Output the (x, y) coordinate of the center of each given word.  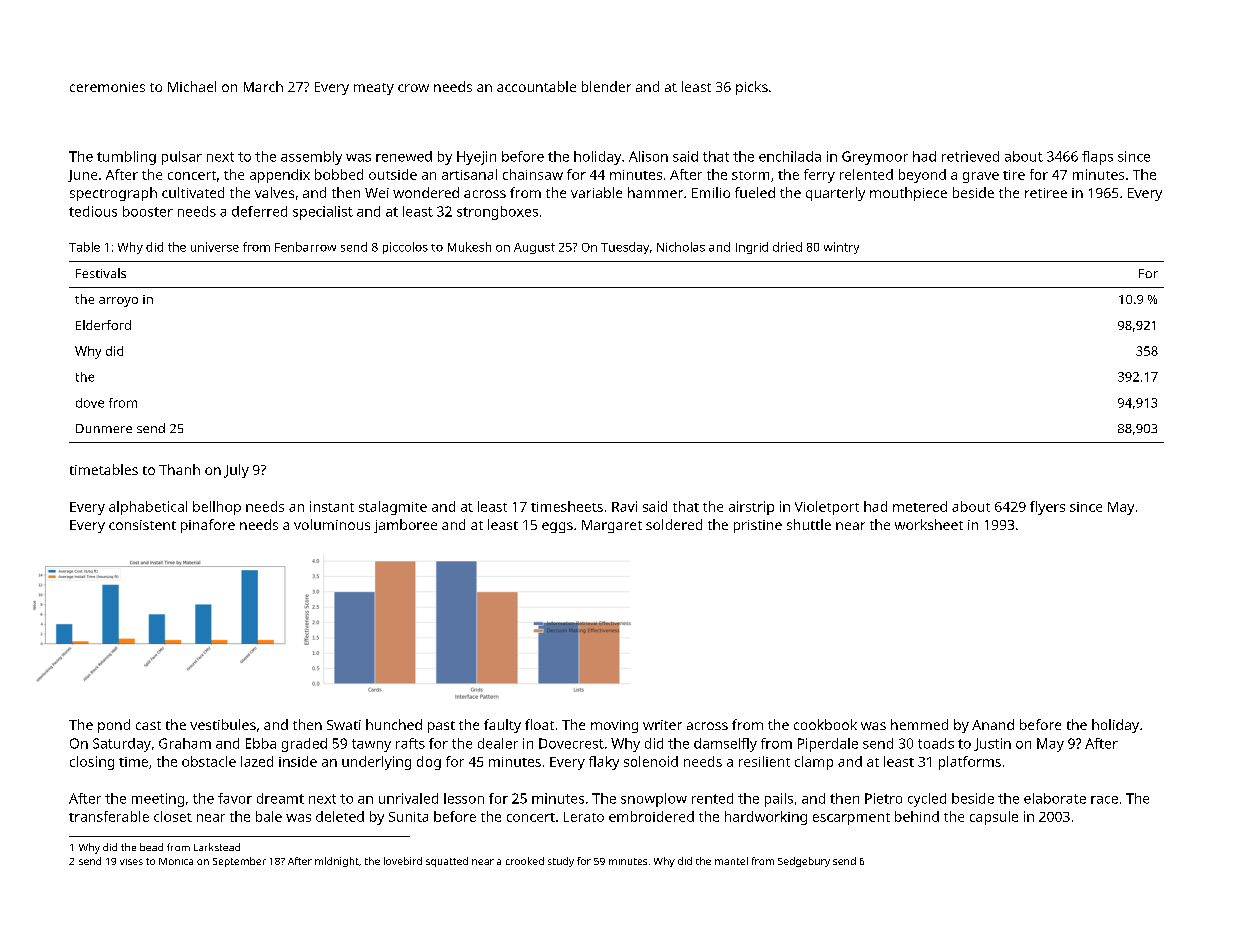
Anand (993, 724)
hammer (655, 192)
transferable (109, 816)
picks (752, 88)
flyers (1047, 508)
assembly (311, 158)
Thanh (179, 469)
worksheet (929, 524)
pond (114, 726)
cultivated (193, 192)
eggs (557, 527)
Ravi (624, 506)
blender (606, 86)
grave (981, 177)
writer (662, 725)
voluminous (332, 524)
